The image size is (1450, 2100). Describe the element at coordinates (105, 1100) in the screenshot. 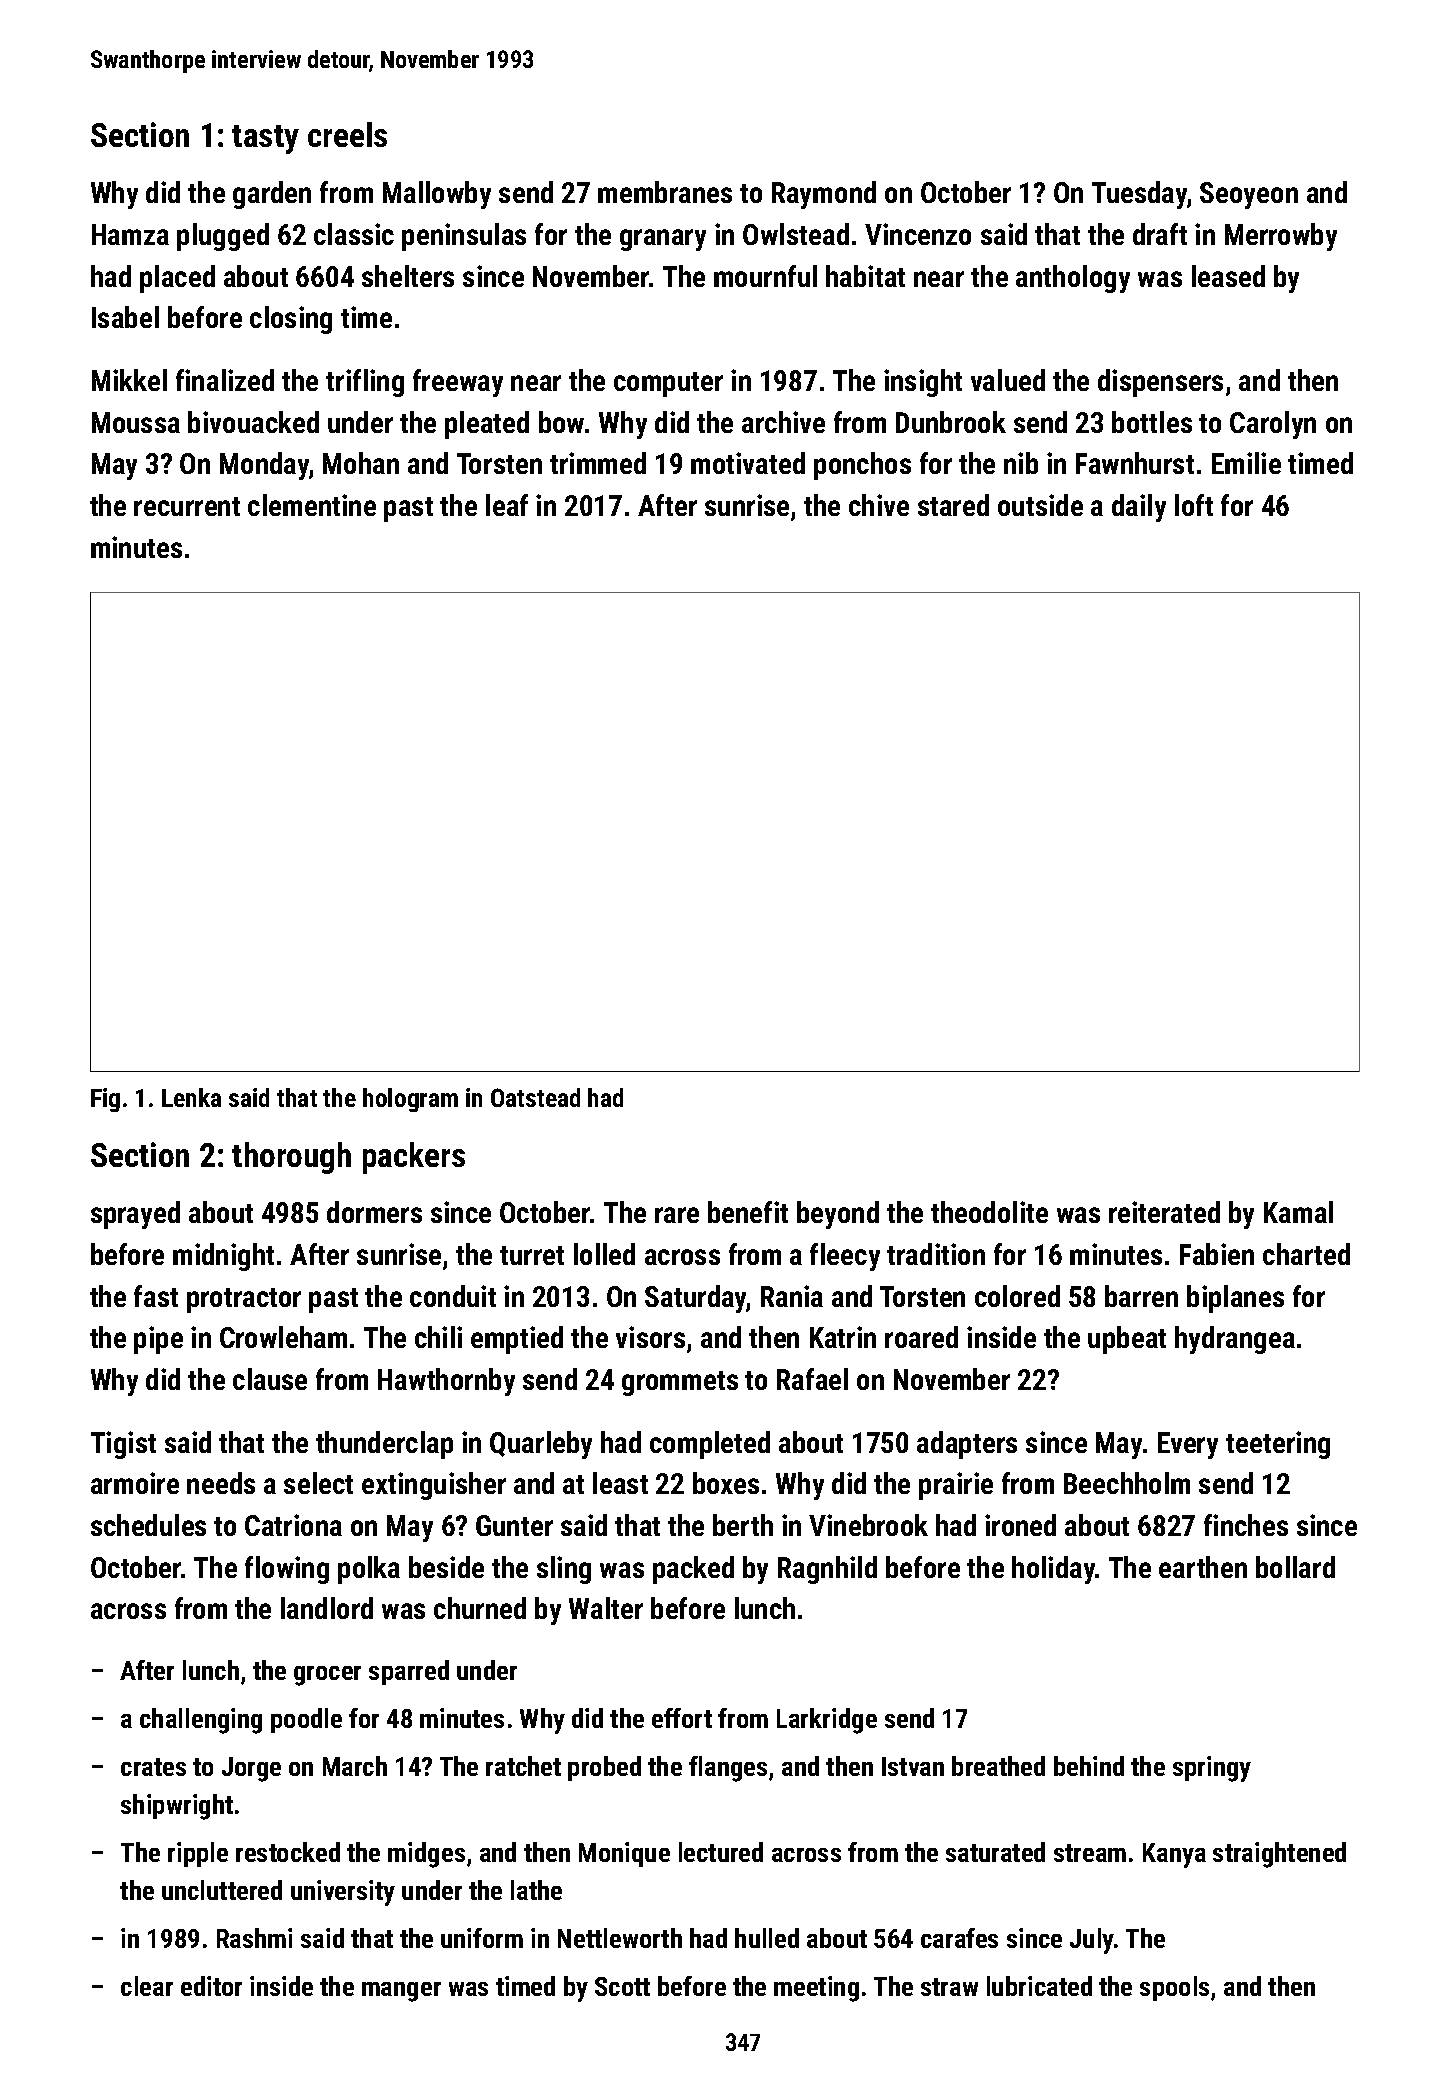

I see `Fig` at that location.
